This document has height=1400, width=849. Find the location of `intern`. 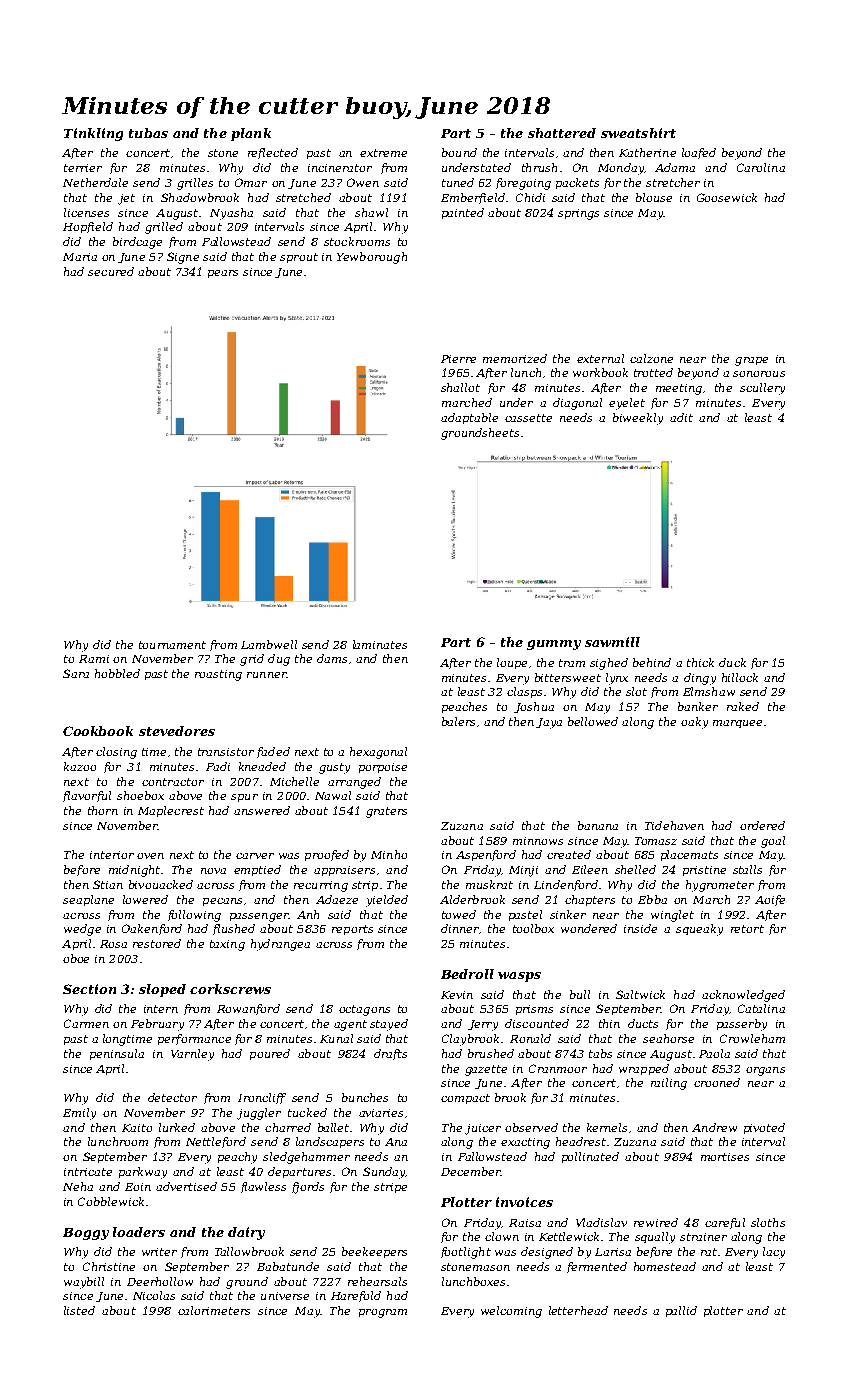

intern is located at coordinates (161, 1009).
